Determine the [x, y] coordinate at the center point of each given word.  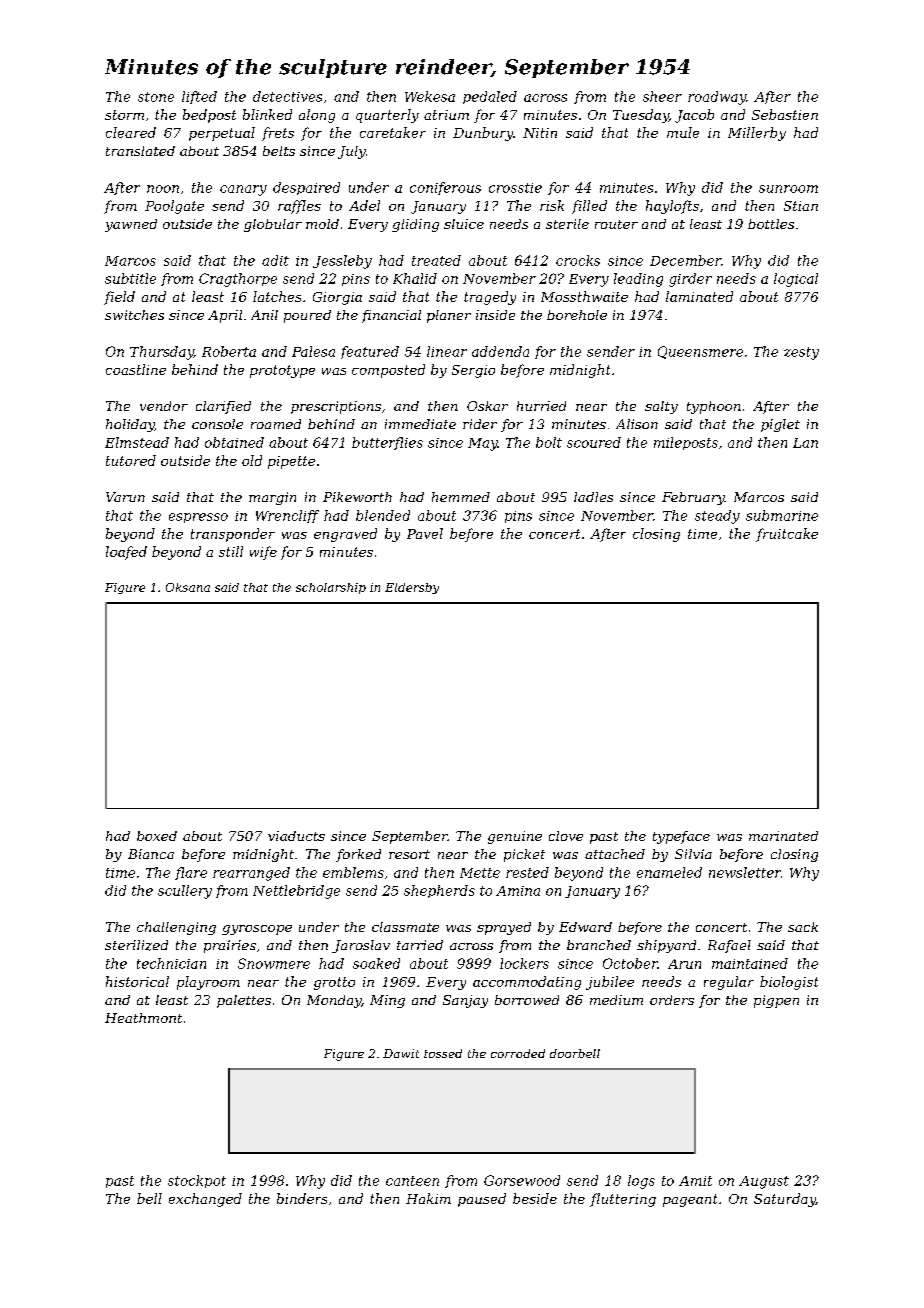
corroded [518, 1053]
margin [272, 498]
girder [690, 280]
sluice [464, 224]
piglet [780, 425]
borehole [577, 315]
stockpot [197, 1181]
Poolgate [174, 207]
